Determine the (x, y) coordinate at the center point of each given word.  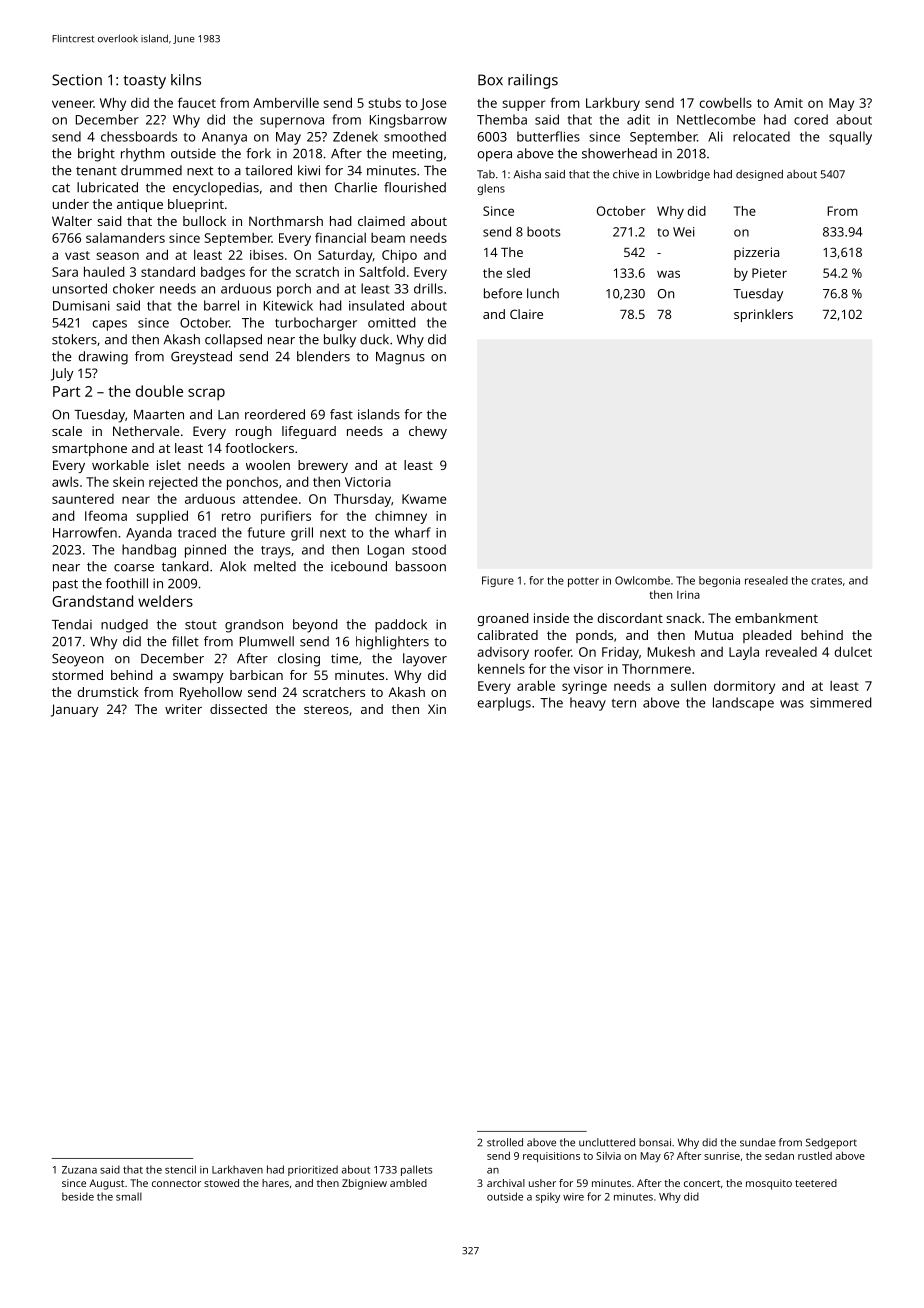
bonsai (655, 1142)
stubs (384, 103)
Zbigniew (364, 1184)
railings (533, 81)
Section (77, 80)
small (129, 1196)
